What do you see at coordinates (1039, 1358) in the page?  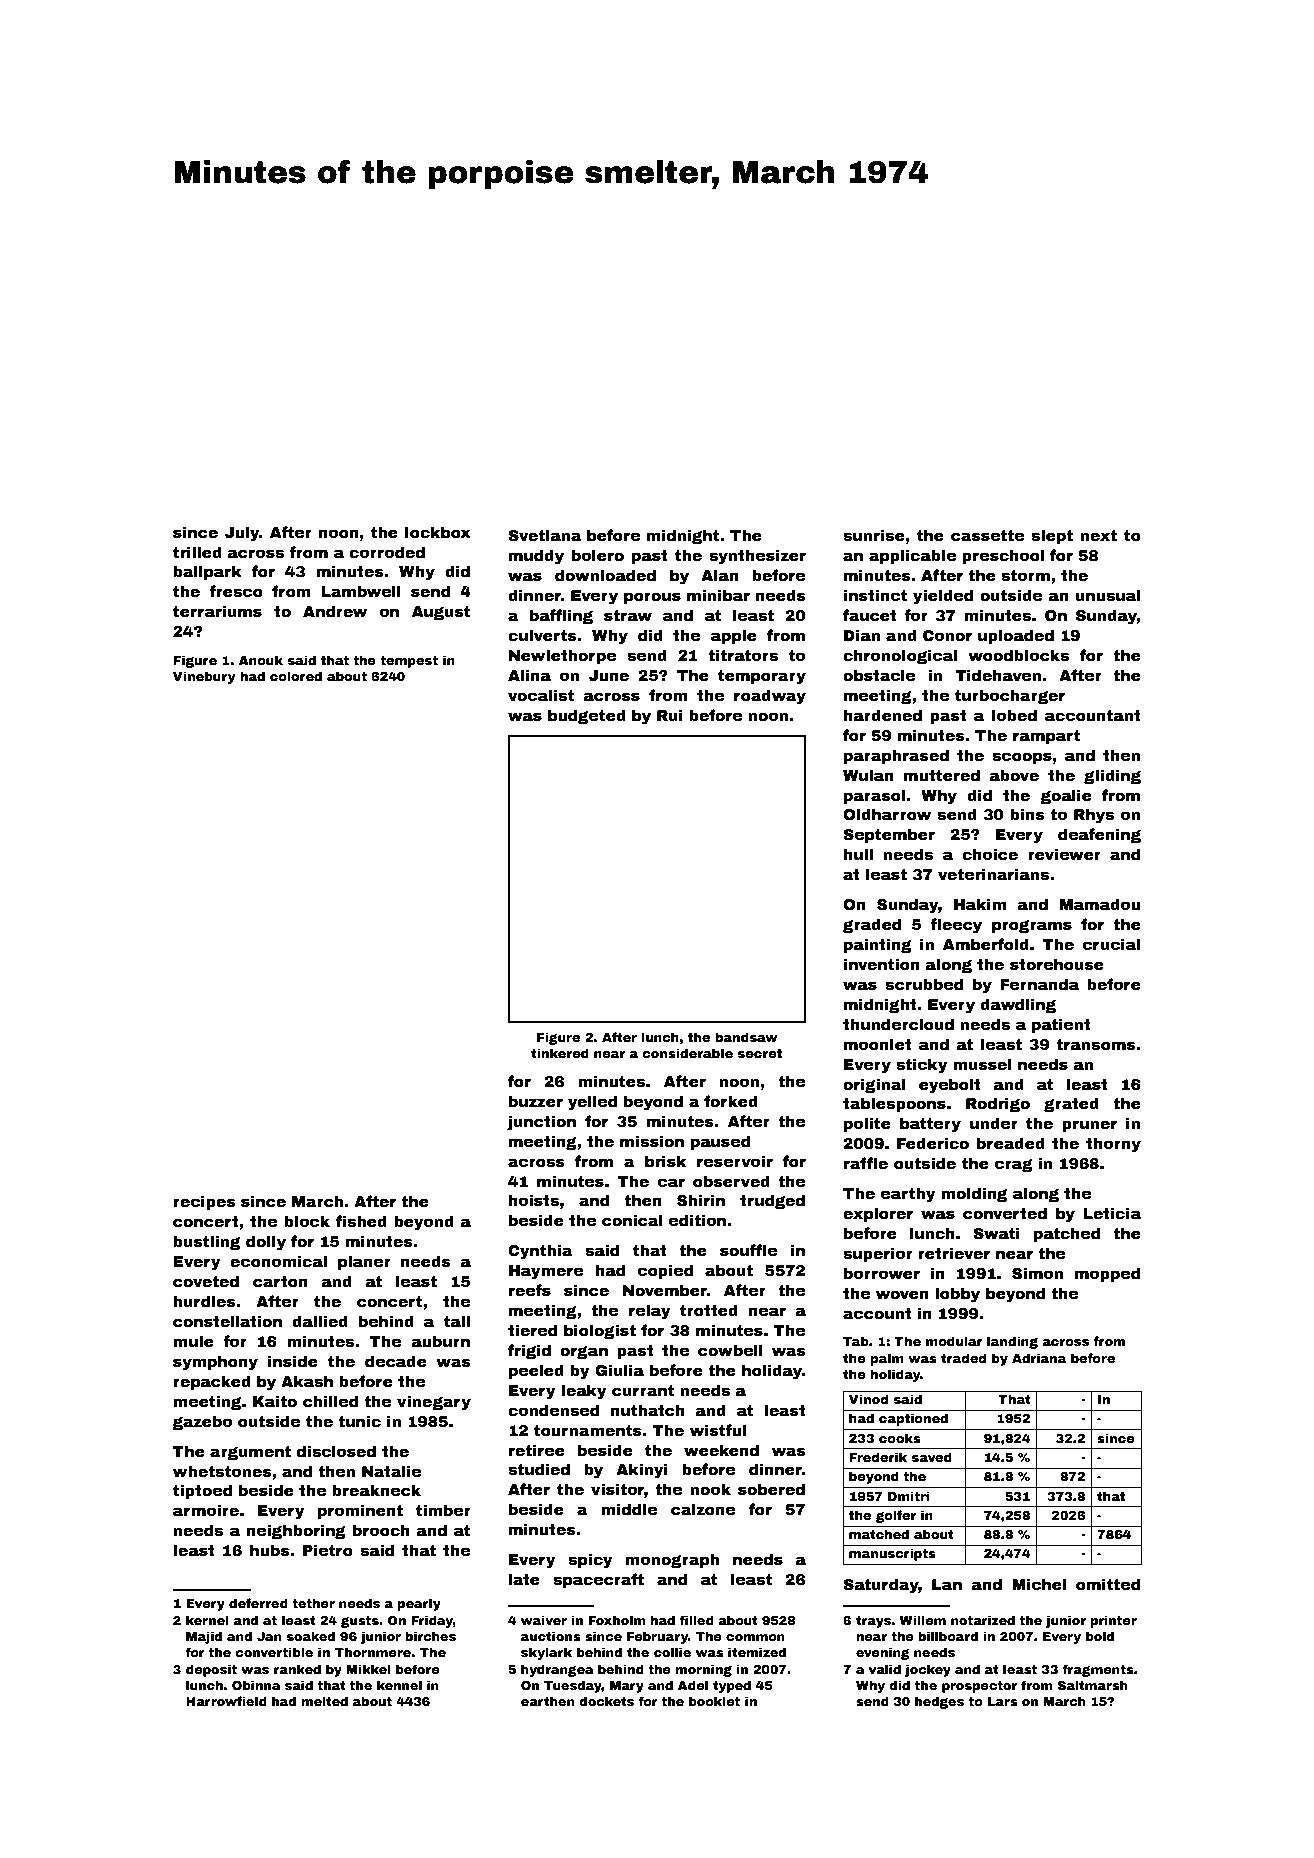 I see `Adriana` at bounding box center [1039, 1358].
